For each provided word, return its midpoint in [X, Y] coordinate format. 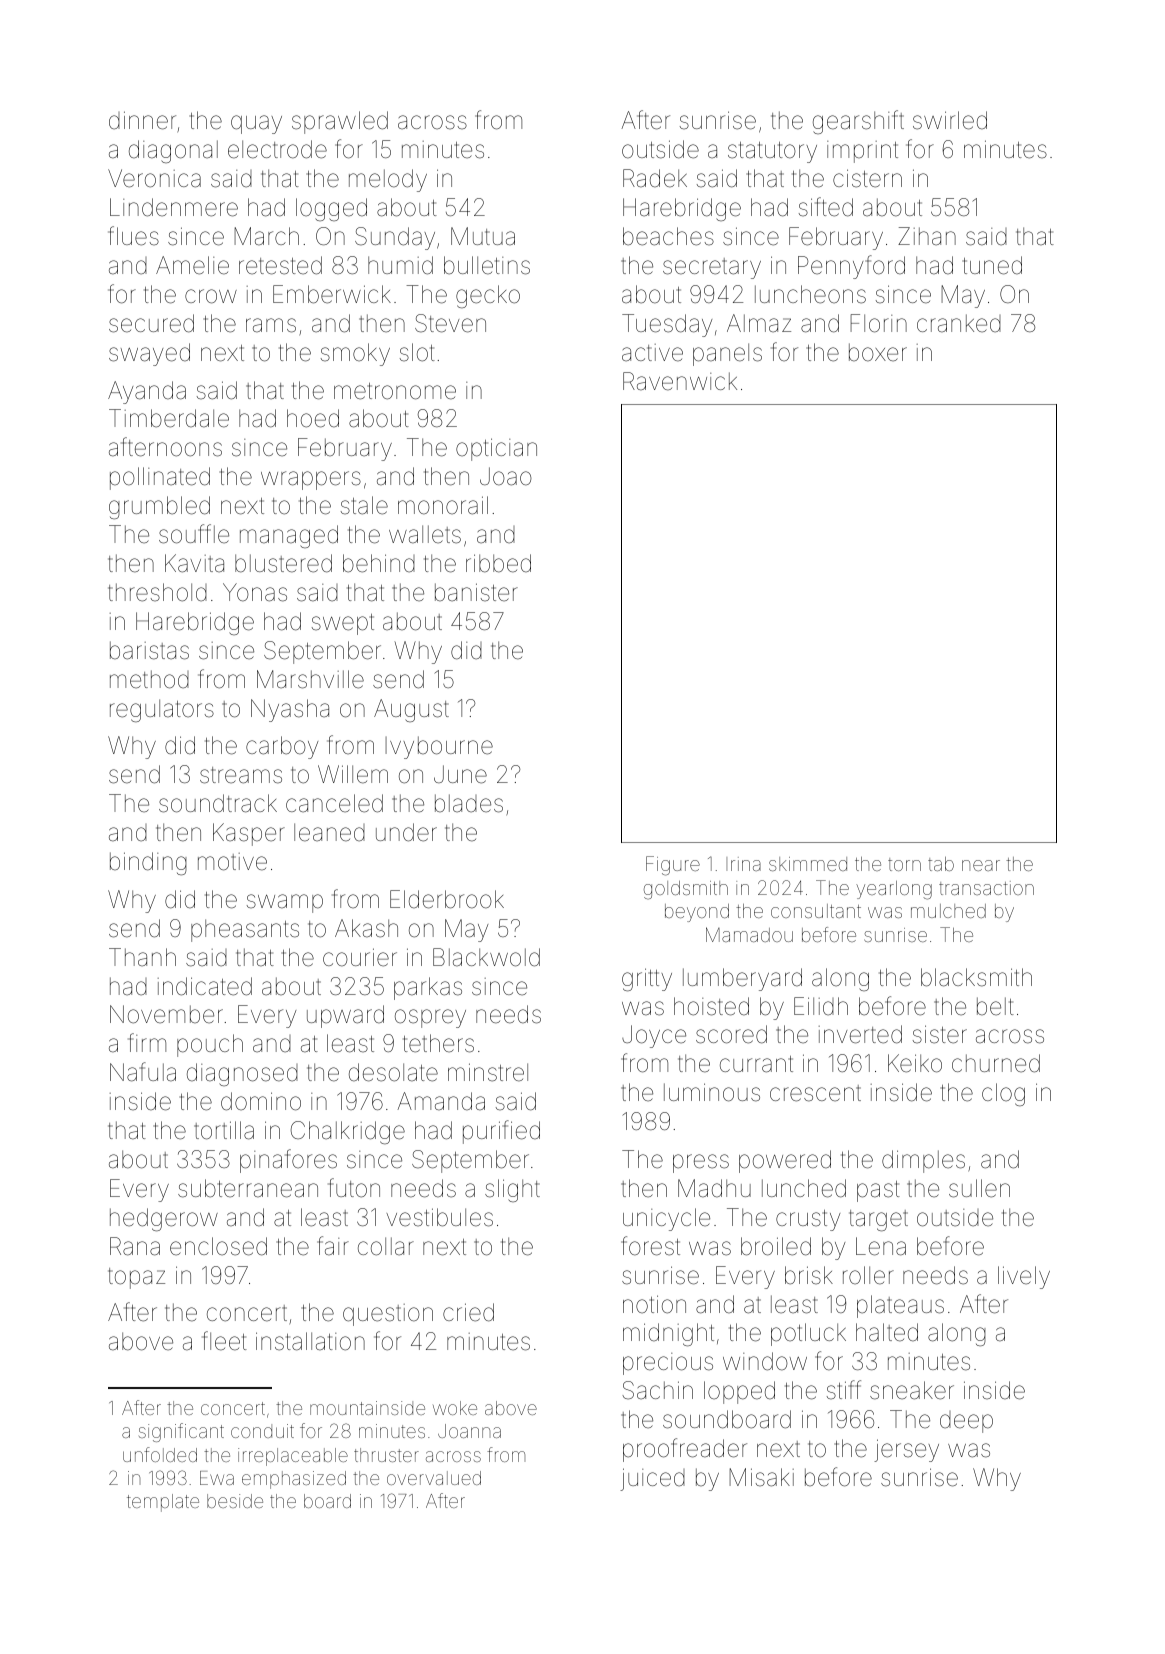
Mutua [483, 236]
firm [147, 1042]
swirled [950, 120]
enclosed [218, 1246]
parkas [428, 988]
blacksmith [976, 977]
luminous [712, 1092]
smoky [355, 354]
